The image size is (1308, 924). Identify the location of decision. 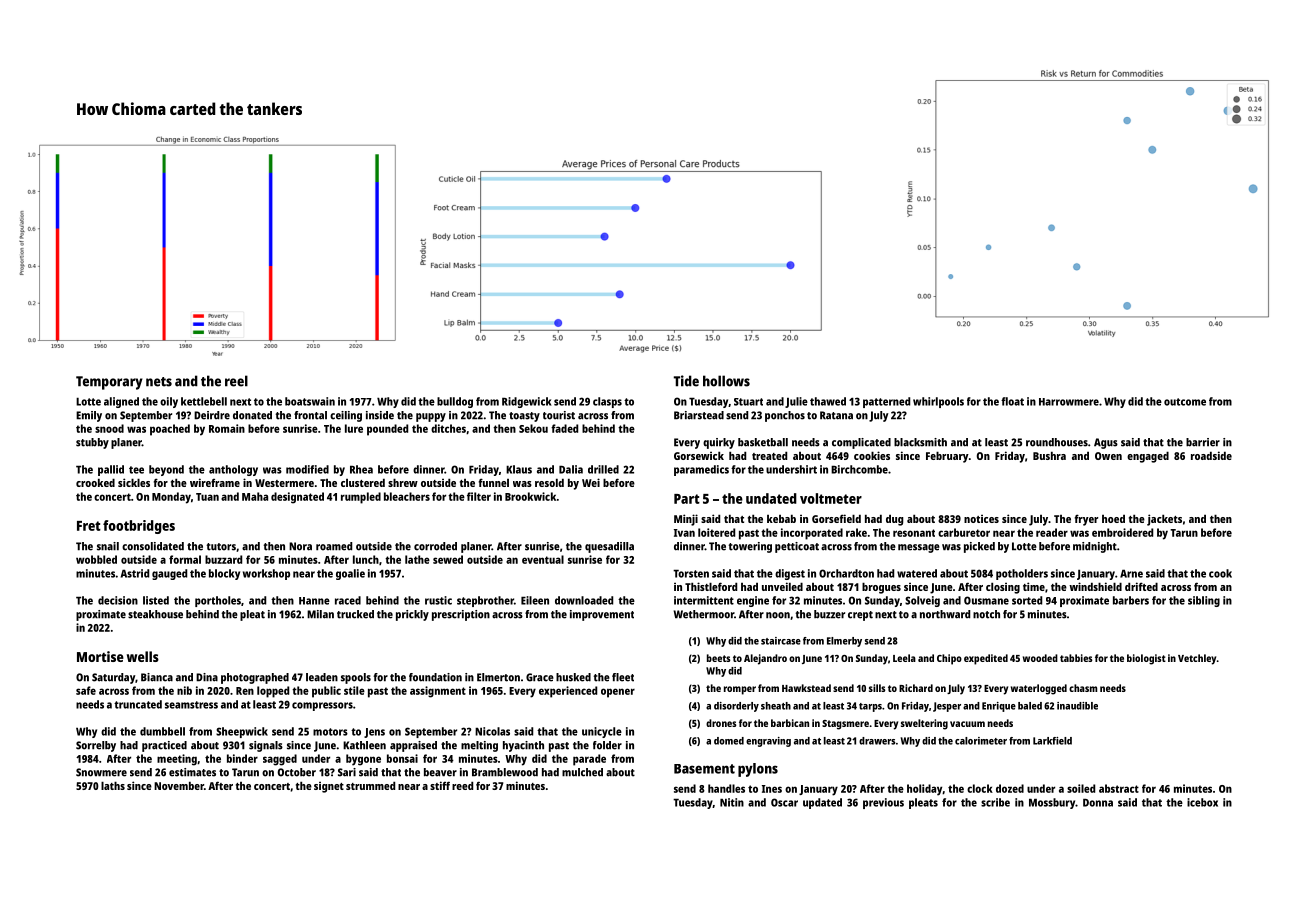
(118, 600).
